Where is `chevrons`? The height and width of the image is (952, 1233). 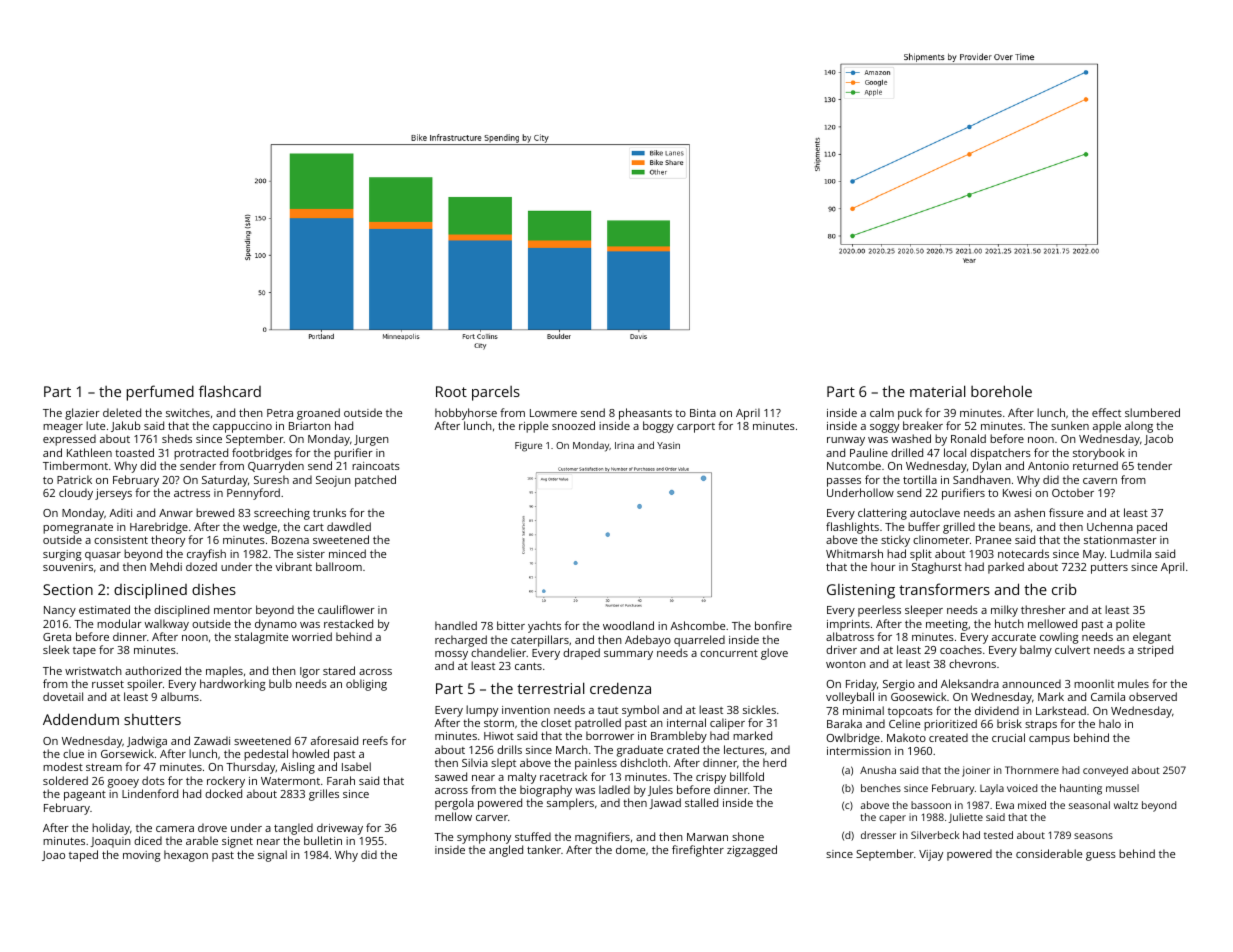
chevrons is located at coordinates (972, 663).
